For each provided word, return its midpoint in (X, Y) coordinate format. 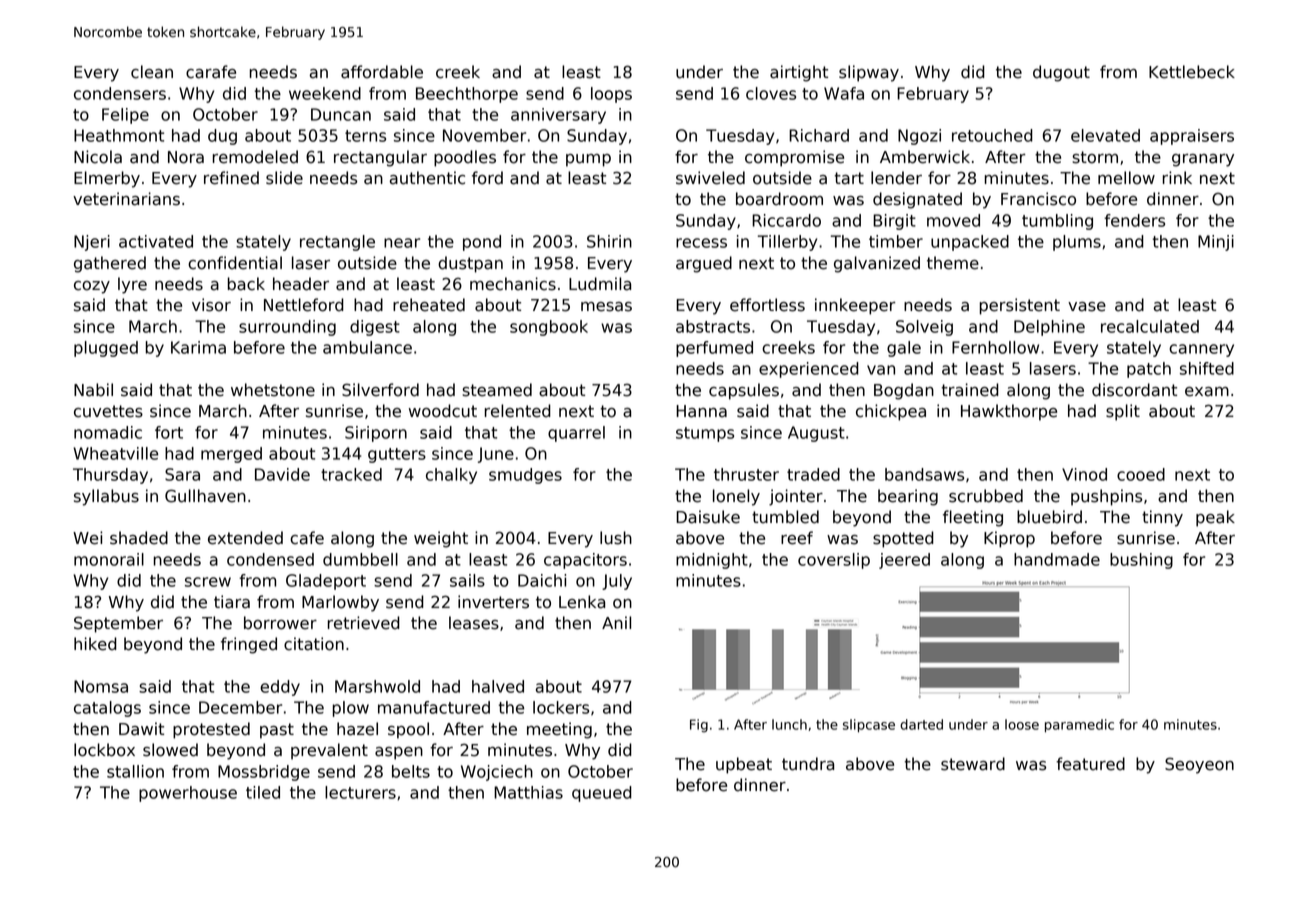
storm (1095, 157)
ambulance (367, 347)
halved (498, 686)
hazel (357, 729)
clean (152, 72)
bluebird (1049, 517)
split (1123, 412)
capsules (744, 391)
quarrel (576, 434)
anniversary (558, 116)
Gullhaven (205, 496)
